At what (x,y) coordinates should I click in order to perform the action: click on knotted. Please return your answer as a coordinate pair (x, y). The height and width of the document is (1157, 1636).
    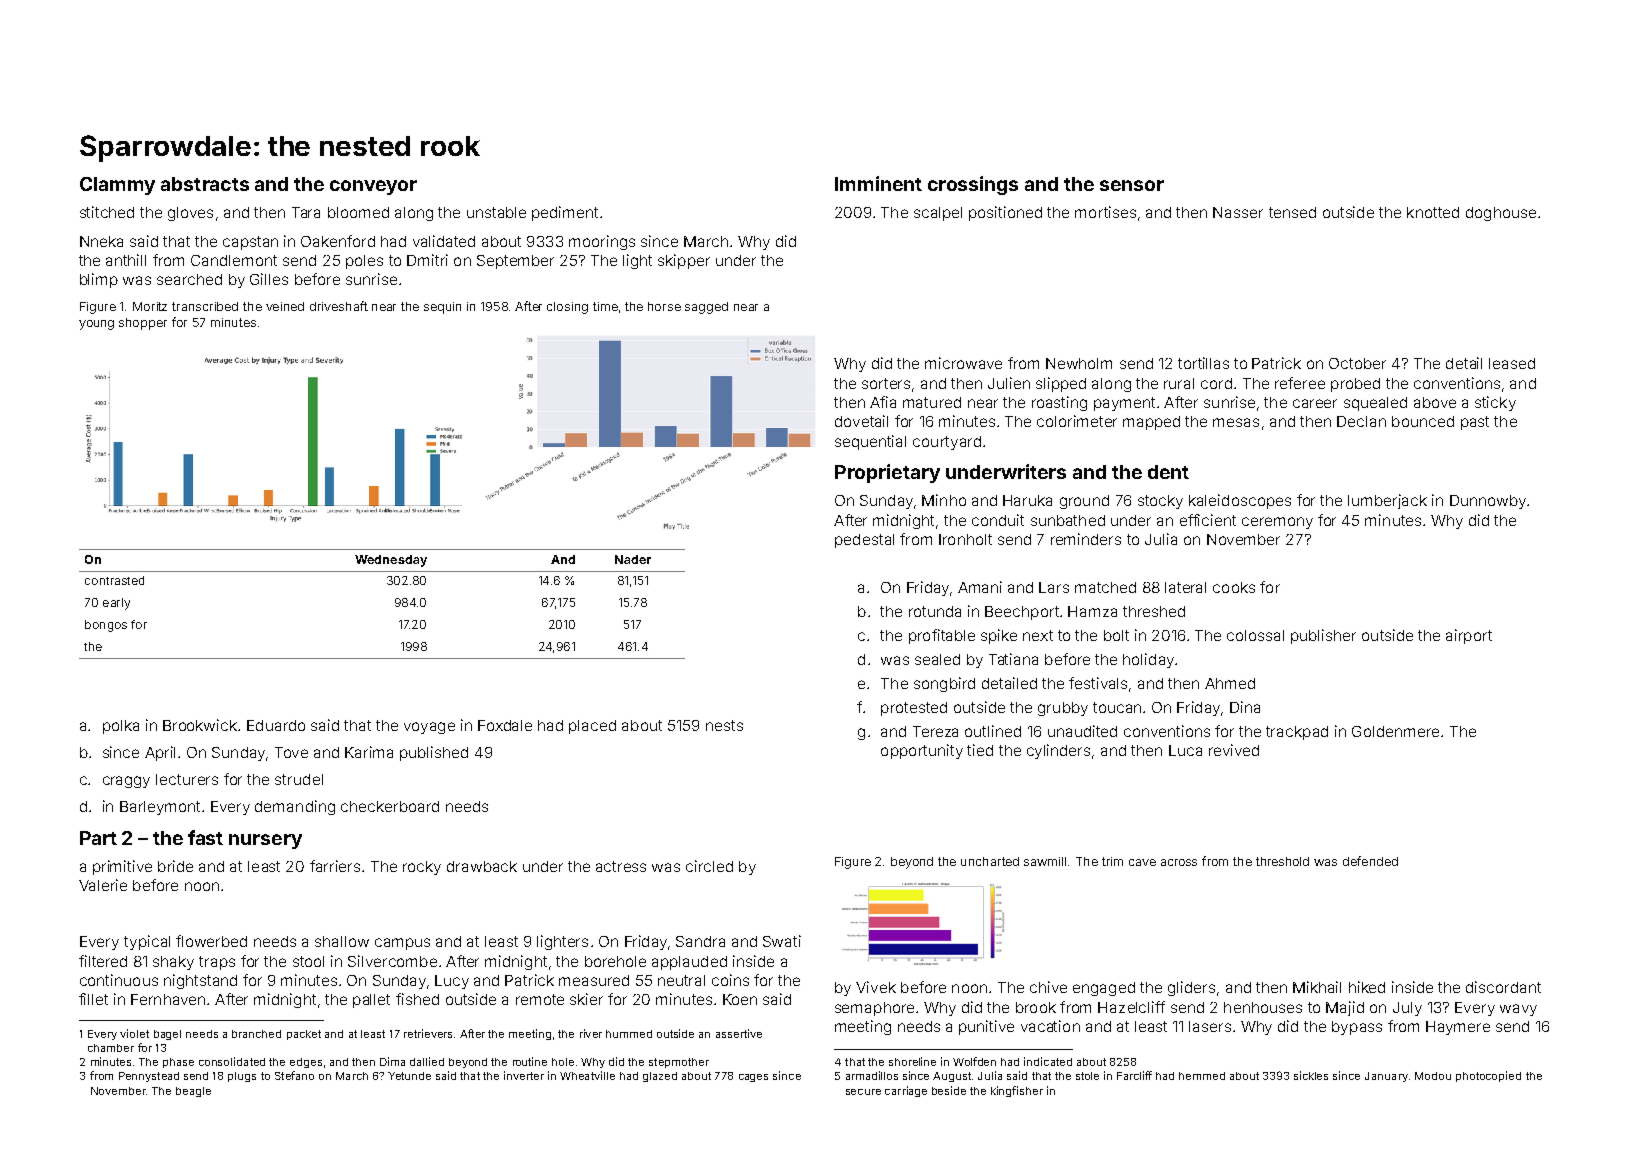
    Looking at the image, I should click on (1433, 212).
